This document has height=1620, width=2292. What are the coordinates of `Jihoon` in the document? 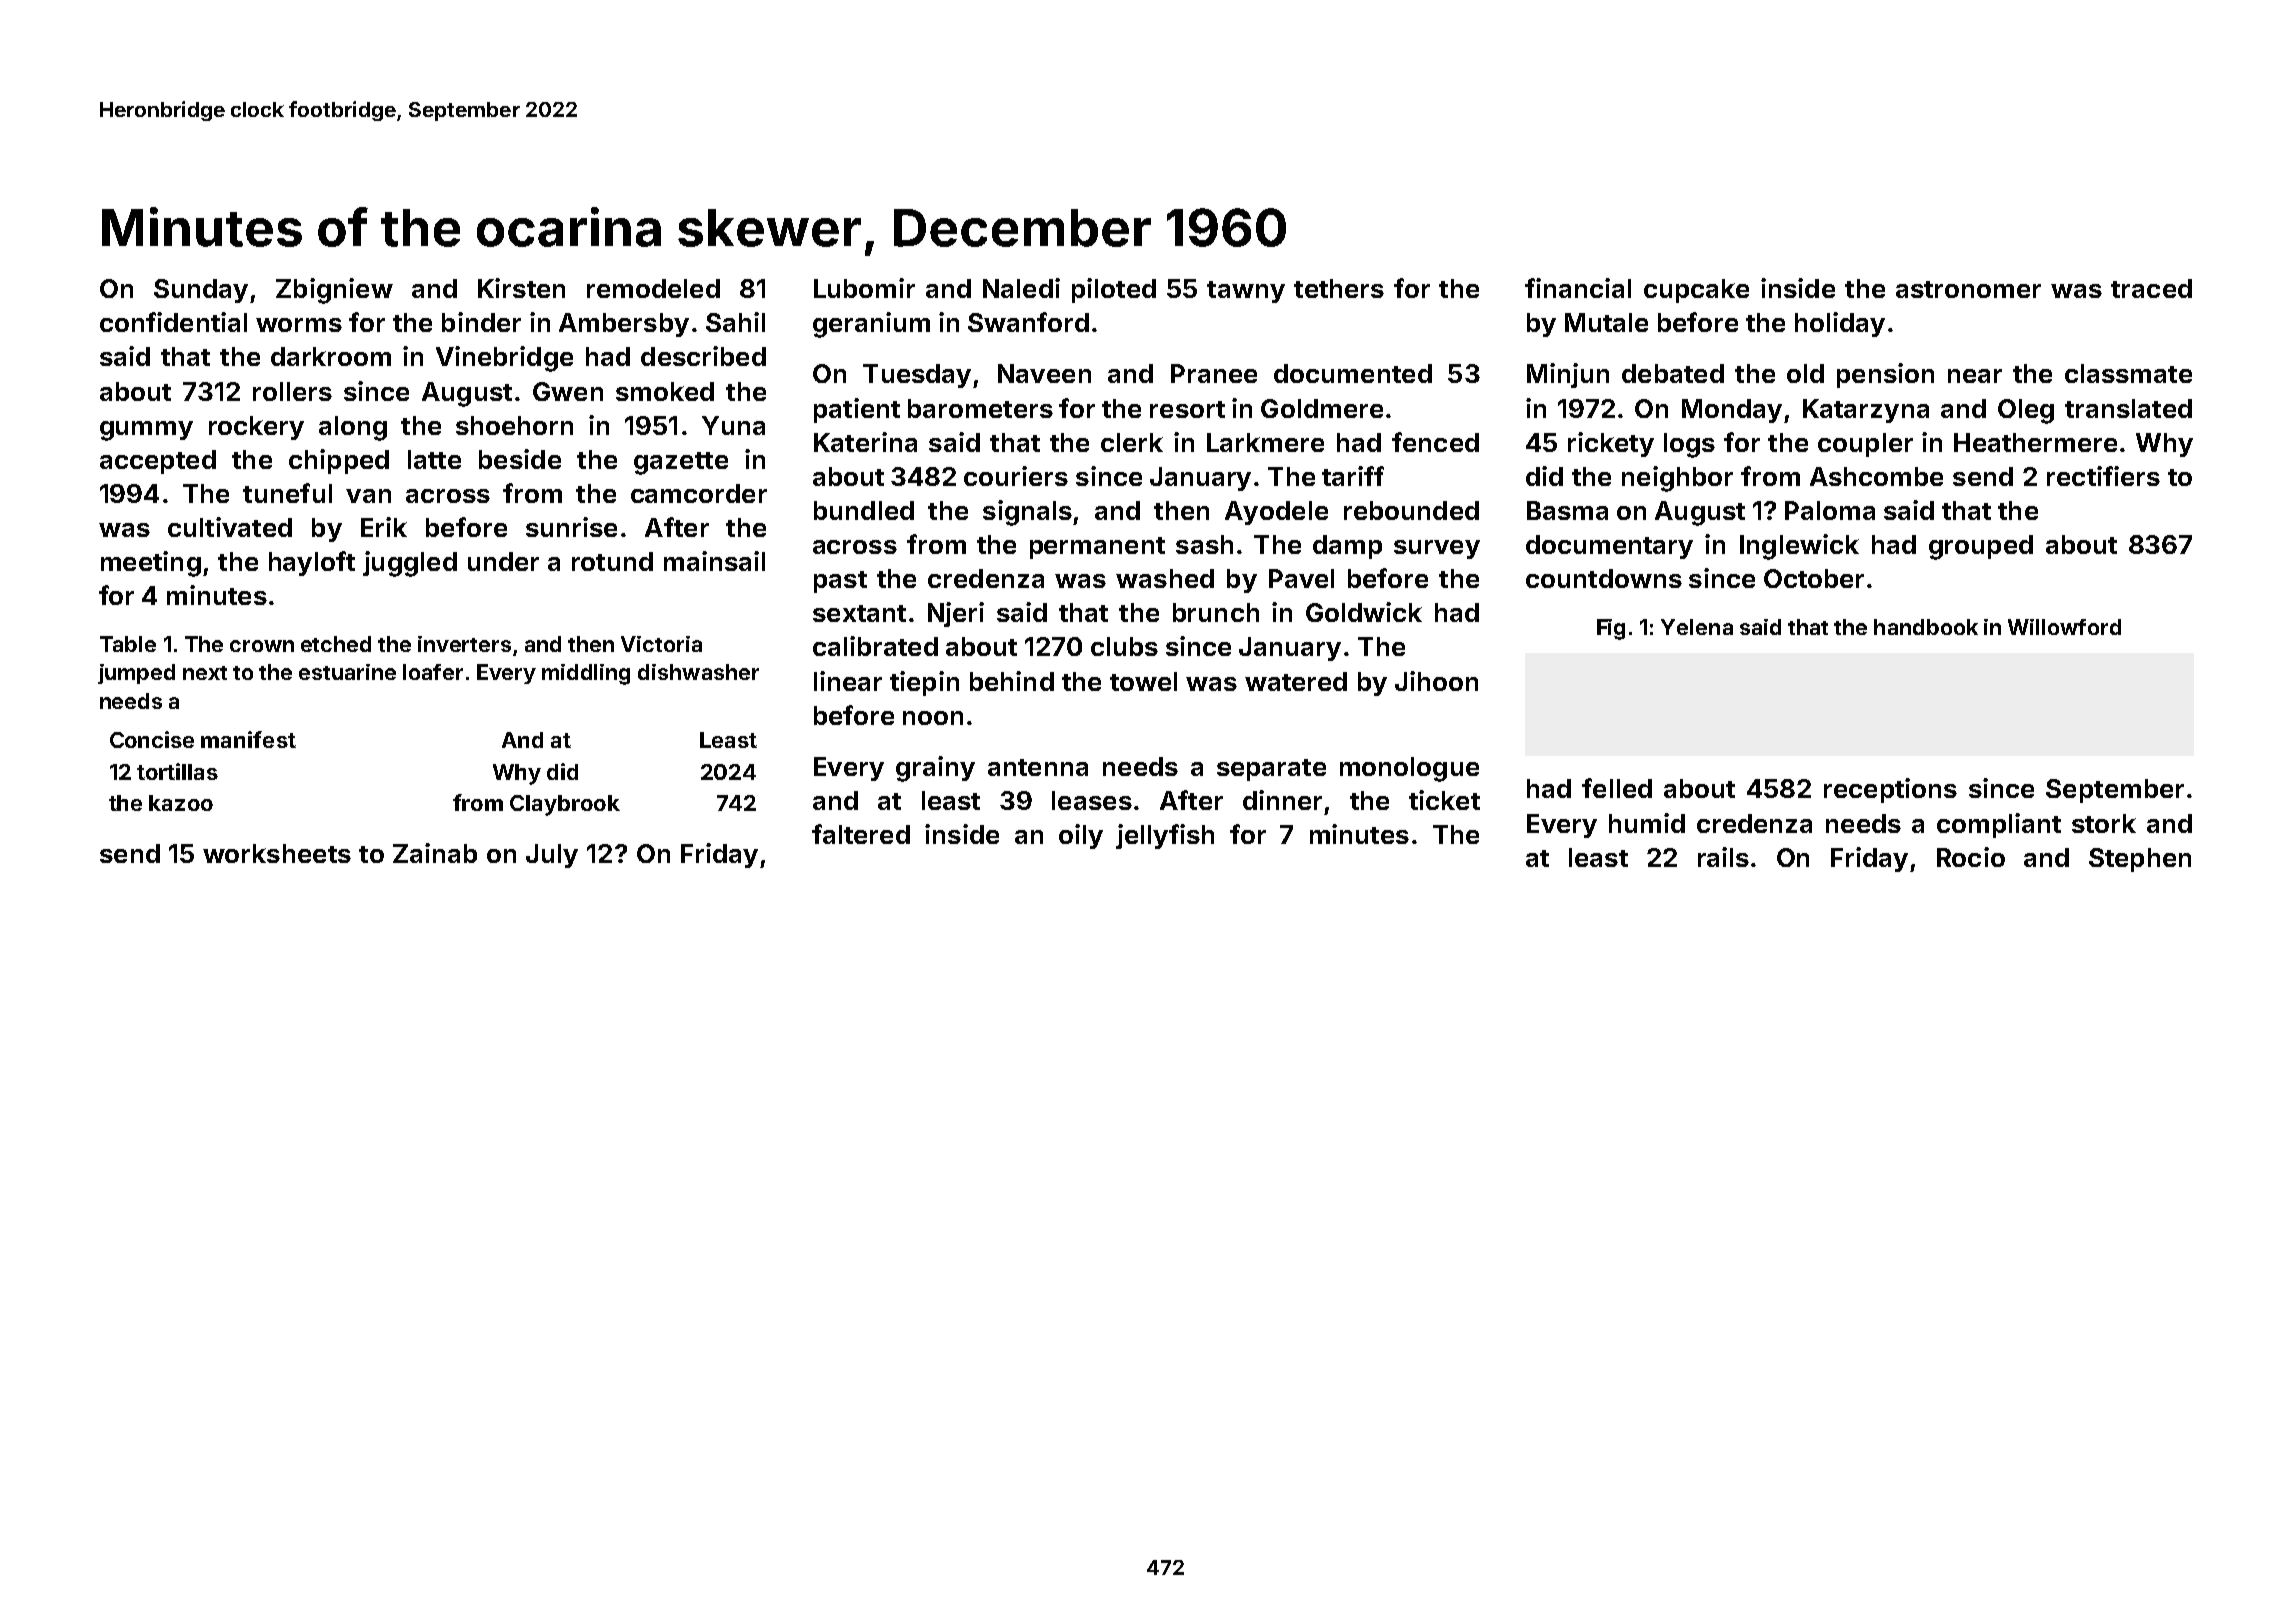 It's located at (1436, 681).
